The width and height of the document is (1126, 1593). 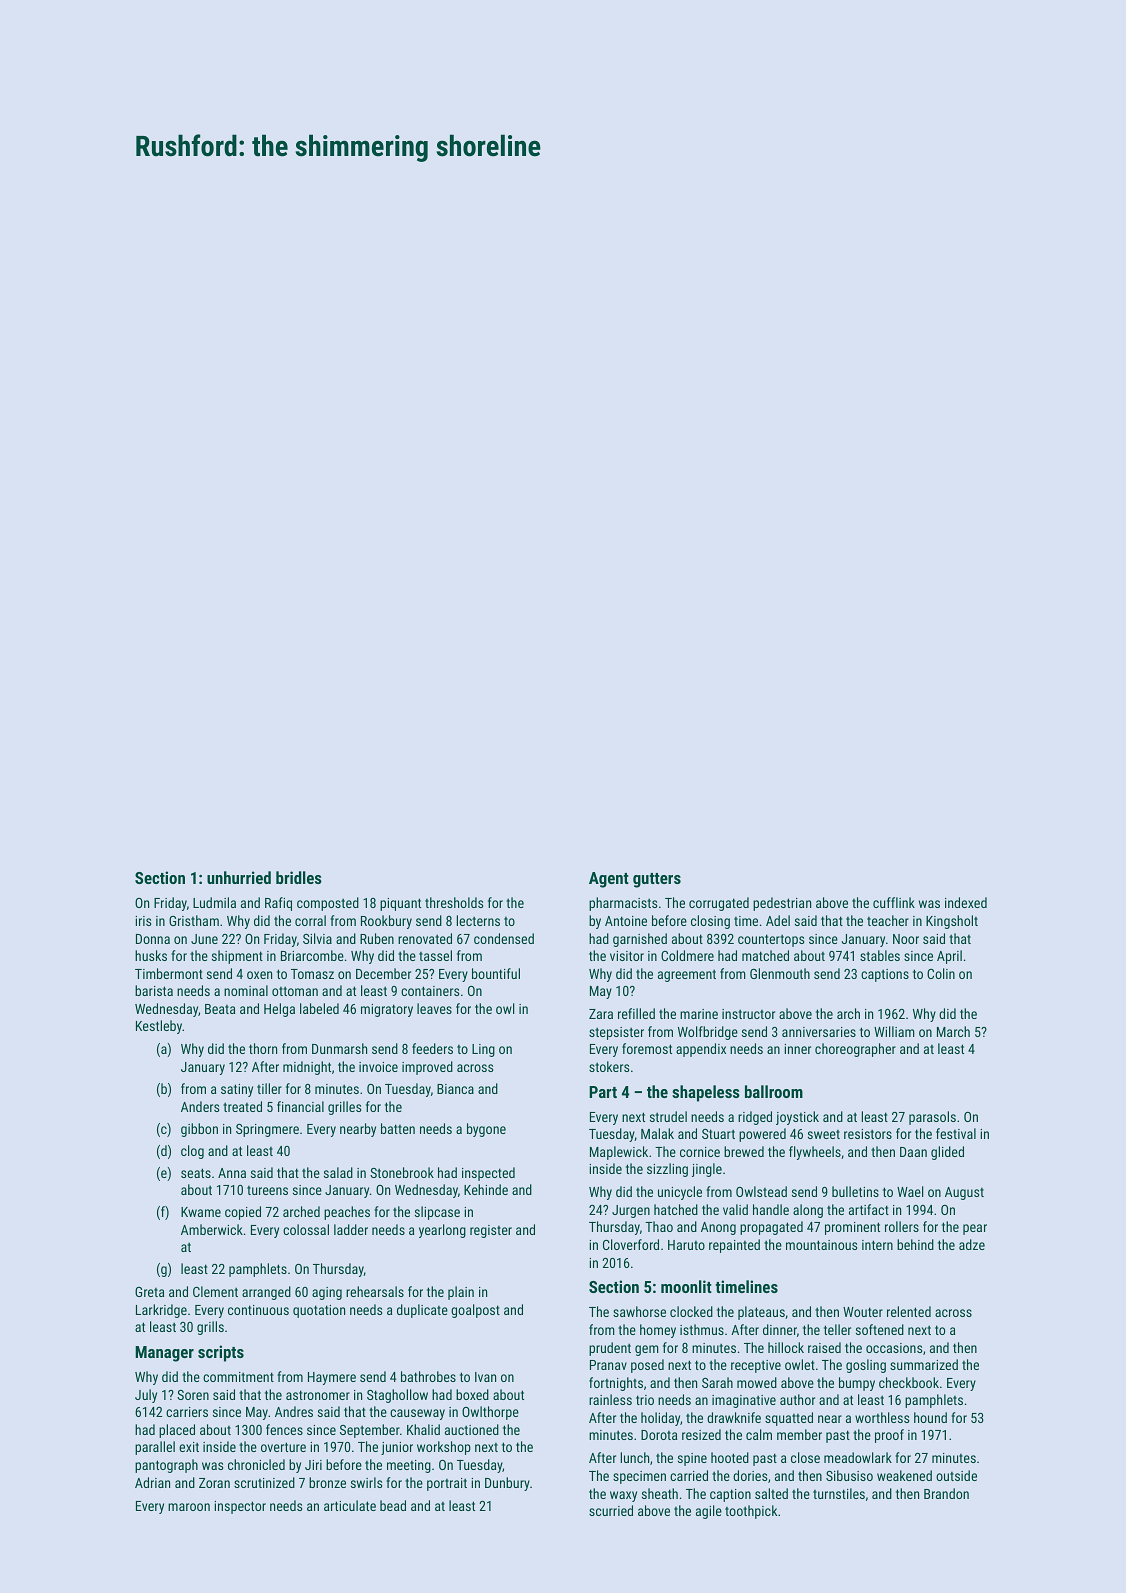 What do you see at coordinates (189, 1507) in the document?
I see `maroon` at bounding box center [189, 1507].
